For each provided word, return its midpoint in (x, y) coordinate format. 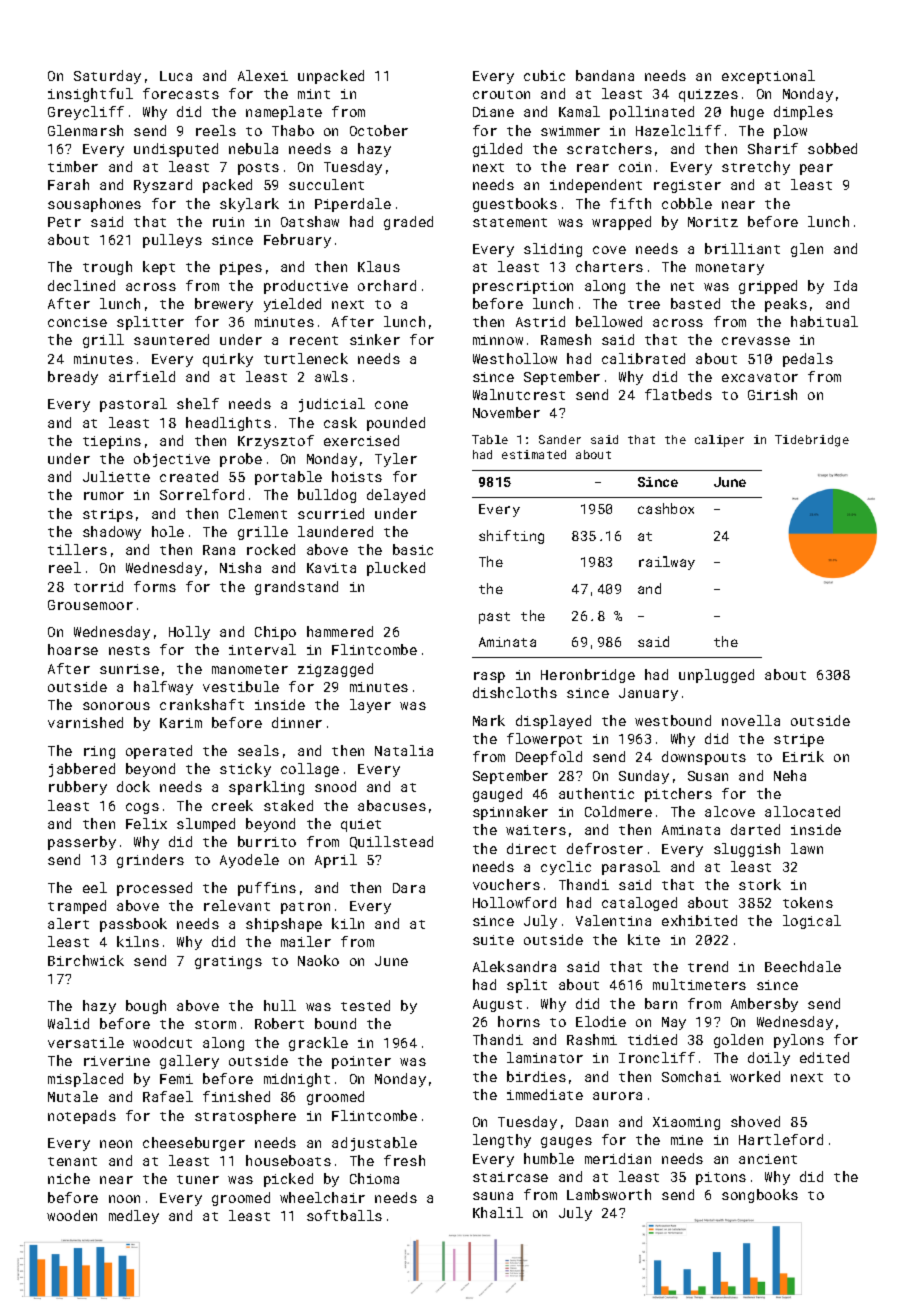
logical (812, 922)
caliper (719, 441)
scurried (331, 513)
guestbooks (515, 205)
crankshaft (202, 704)
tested (365, 1005)
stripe (799, 740)
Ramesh (566, 339)
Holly (189, 633)
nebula (253, 148)
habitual (824, 321)
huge (747, 113)
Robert (279, 1023)
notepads (82, 1117)
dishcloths (515, 692)
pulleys (172, 241)
